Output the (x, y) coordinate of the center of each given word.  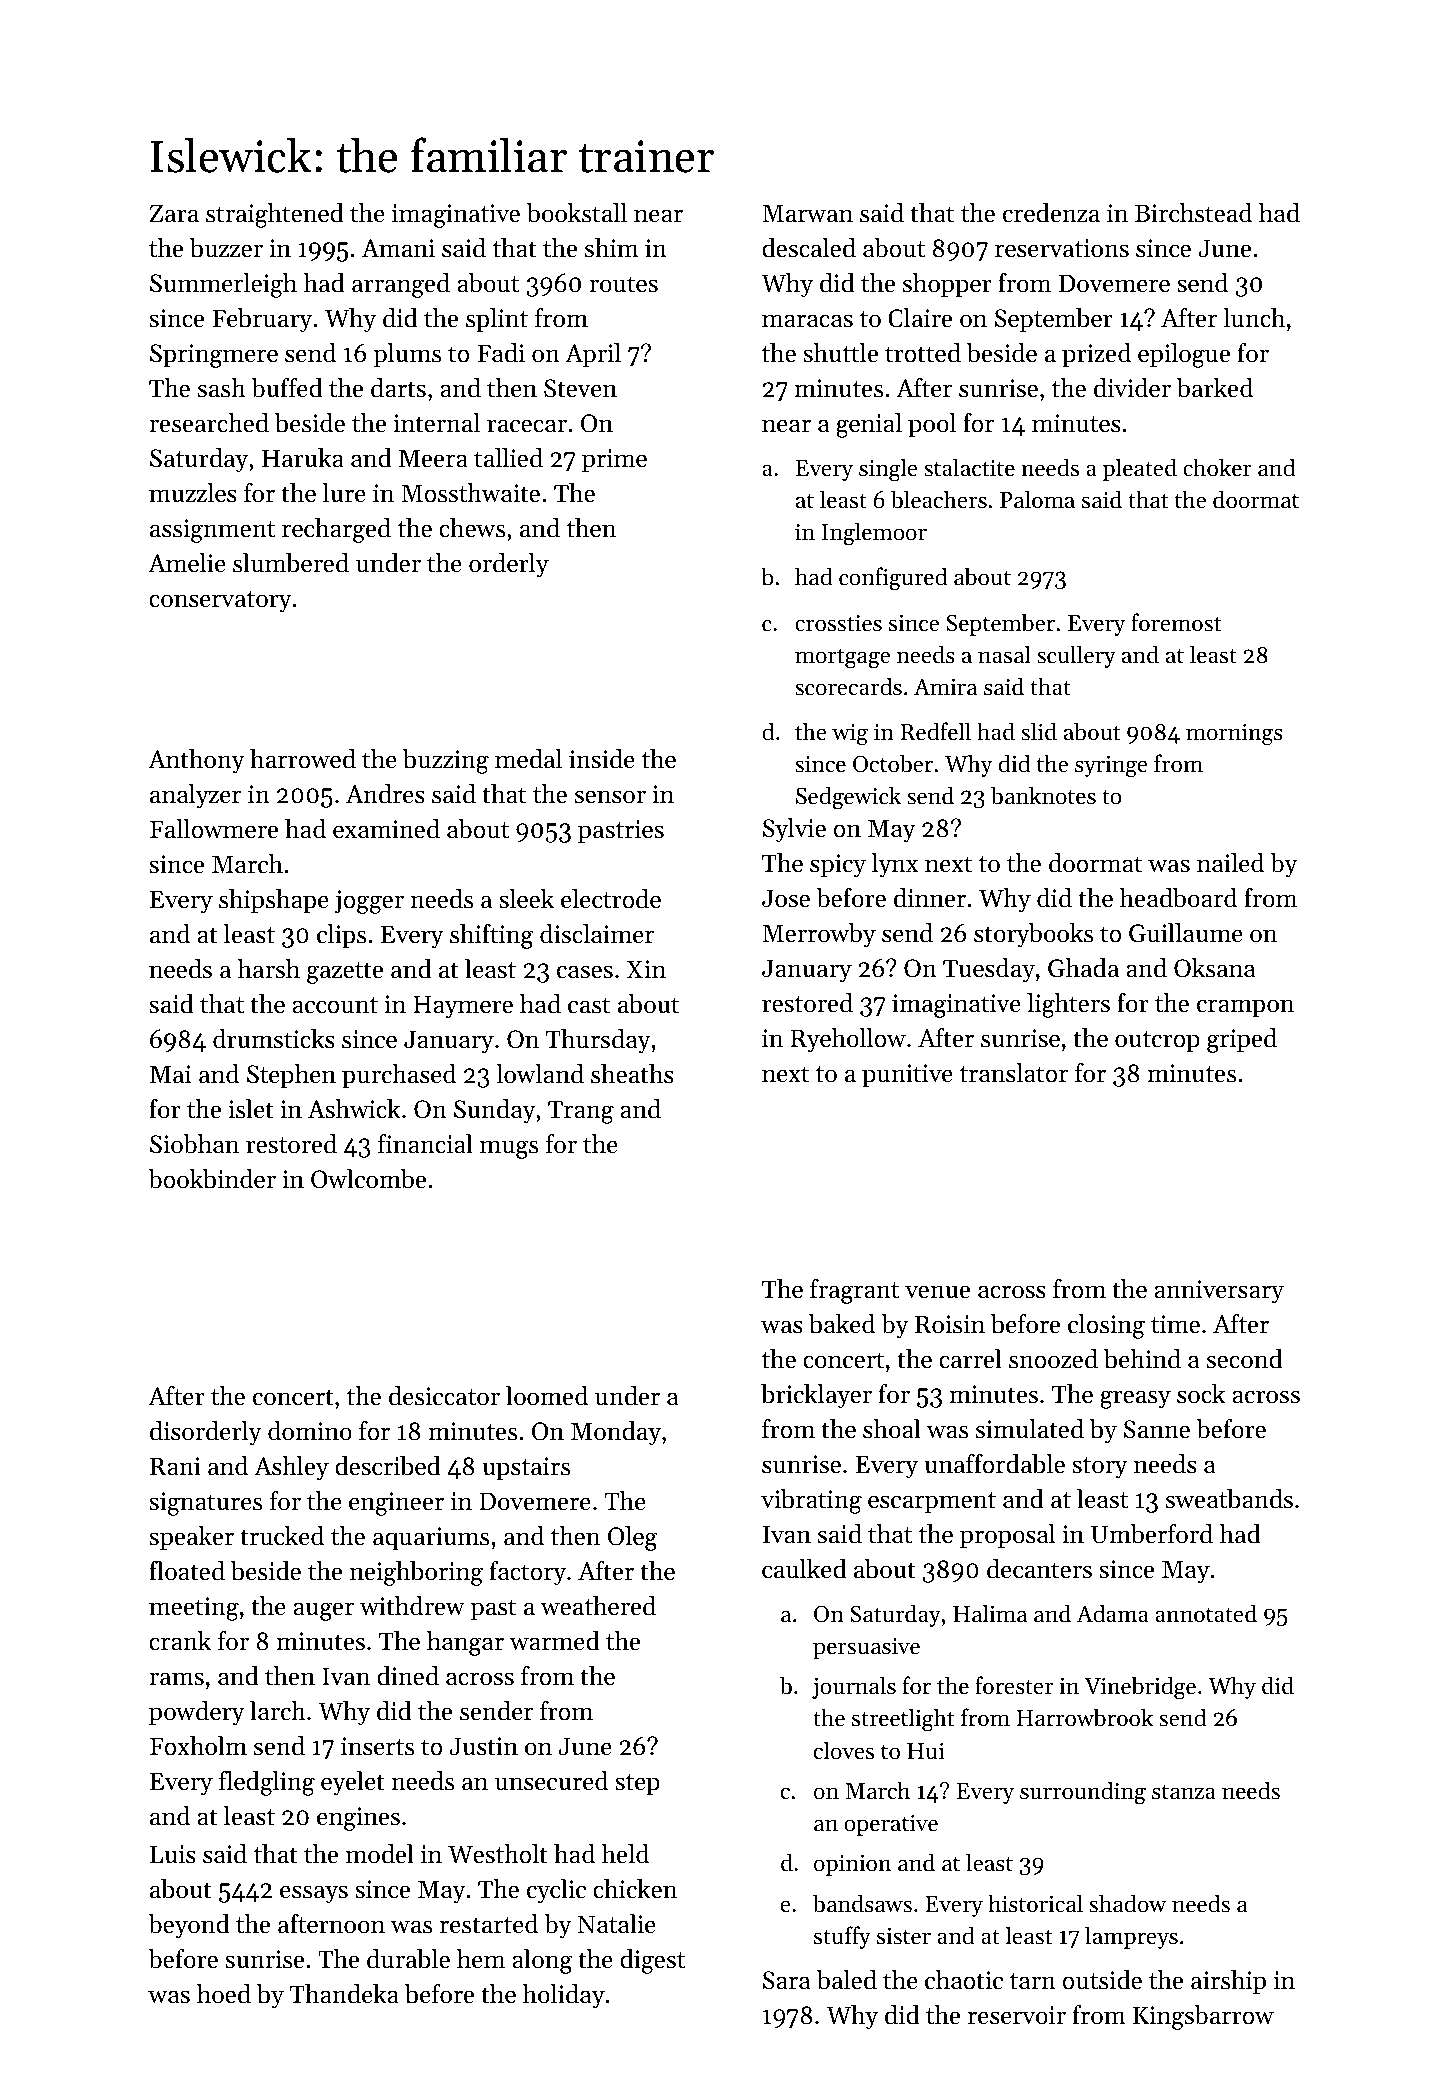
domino (310, 1431)
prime (614, 460)
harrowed (303, 759)
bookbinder (212, 1179)
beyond (189, 1926)
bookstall (577, 213)
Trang (581, 1112)
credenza (1051, 213)
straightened (275, 215)
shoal (892, 1429)
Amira (945, 687)
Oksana (1214, 968)
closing (1106, 1326)
